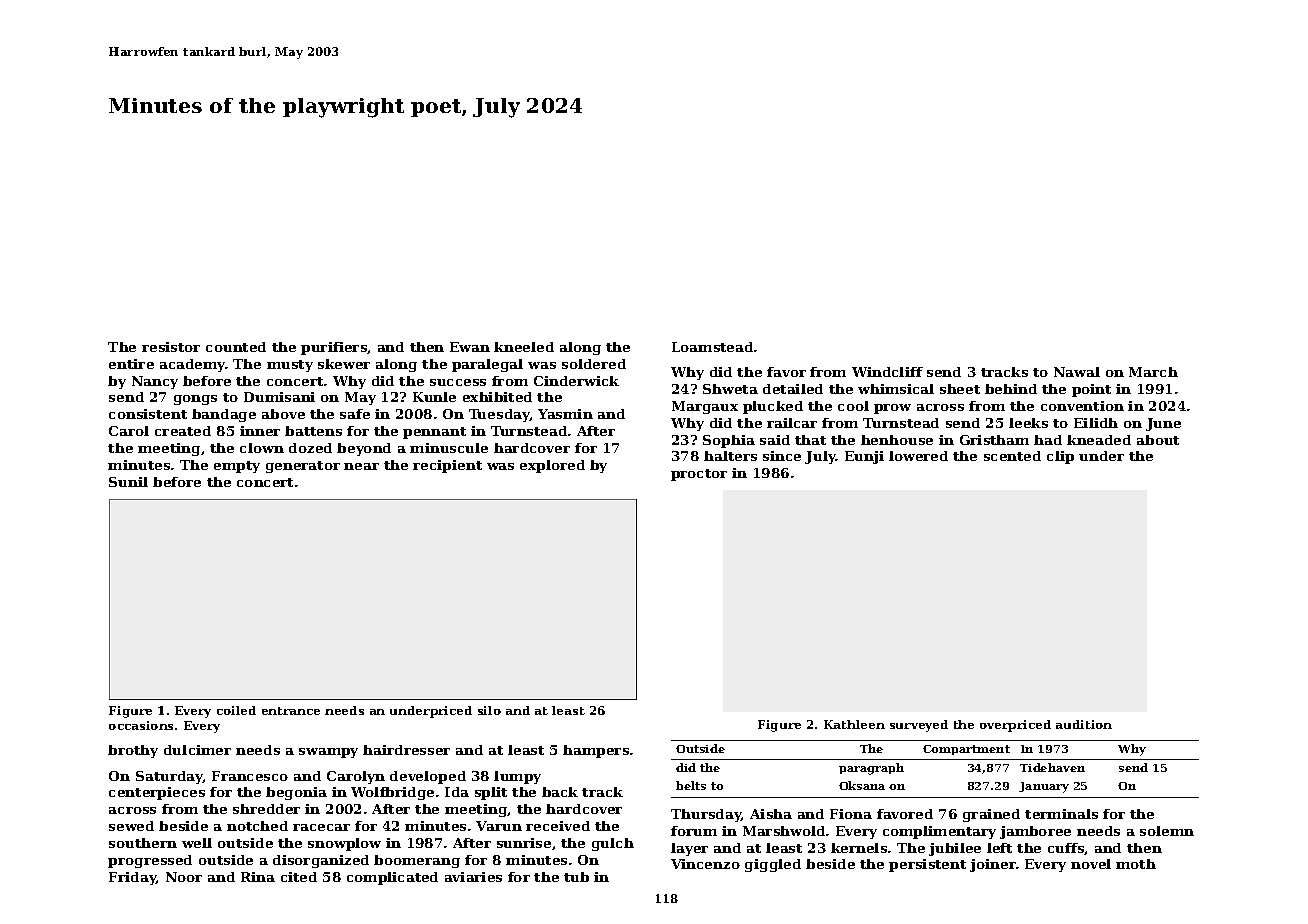 The height and width of the image is (924, 1308). What do you see at coordinates (966, 750) in the image?
I see `Compartment` at bounding box center [966, 750].
